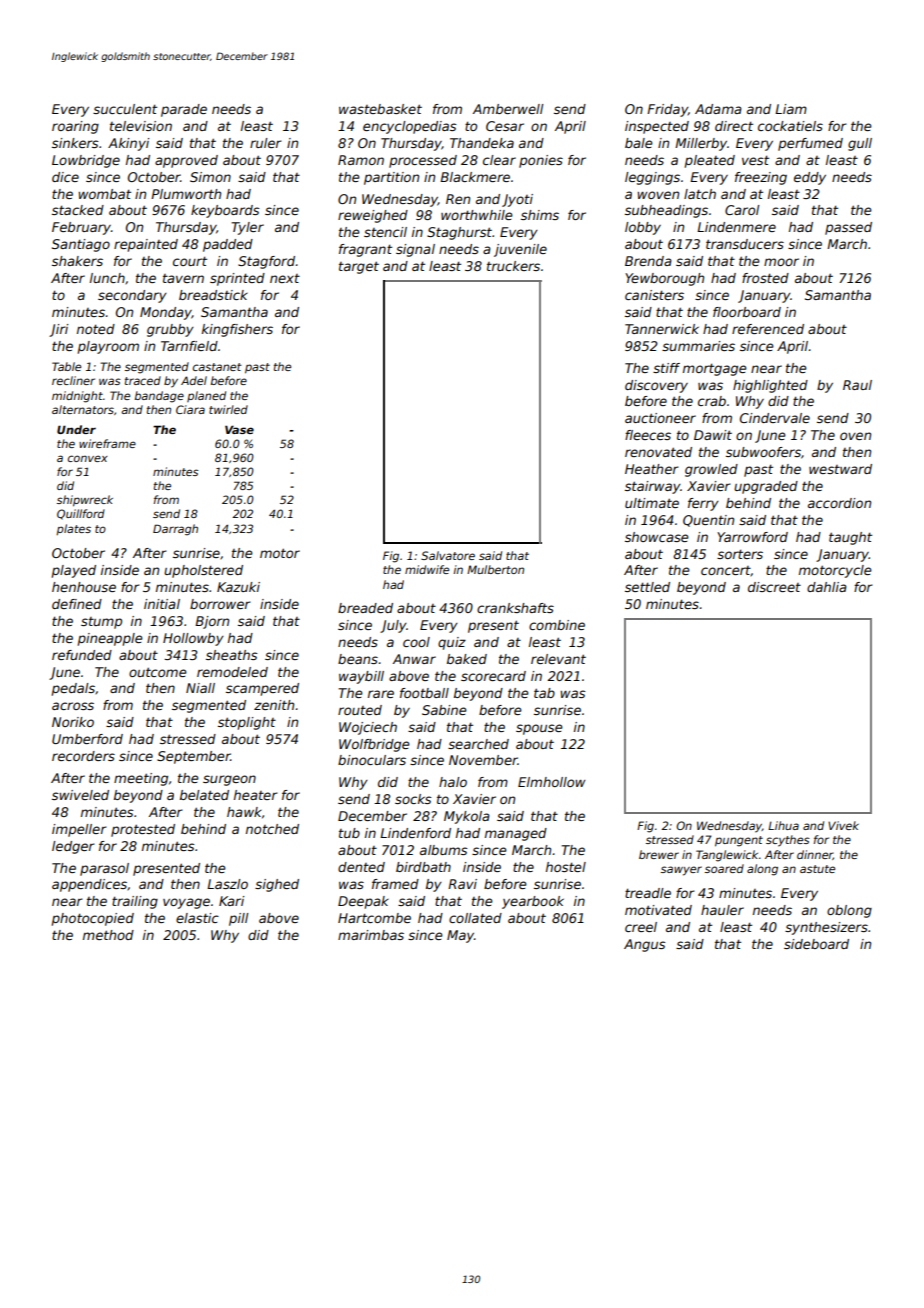  Describe the element at coordinates (667, 110) in the screenshot. I see `Friday` at that location.
